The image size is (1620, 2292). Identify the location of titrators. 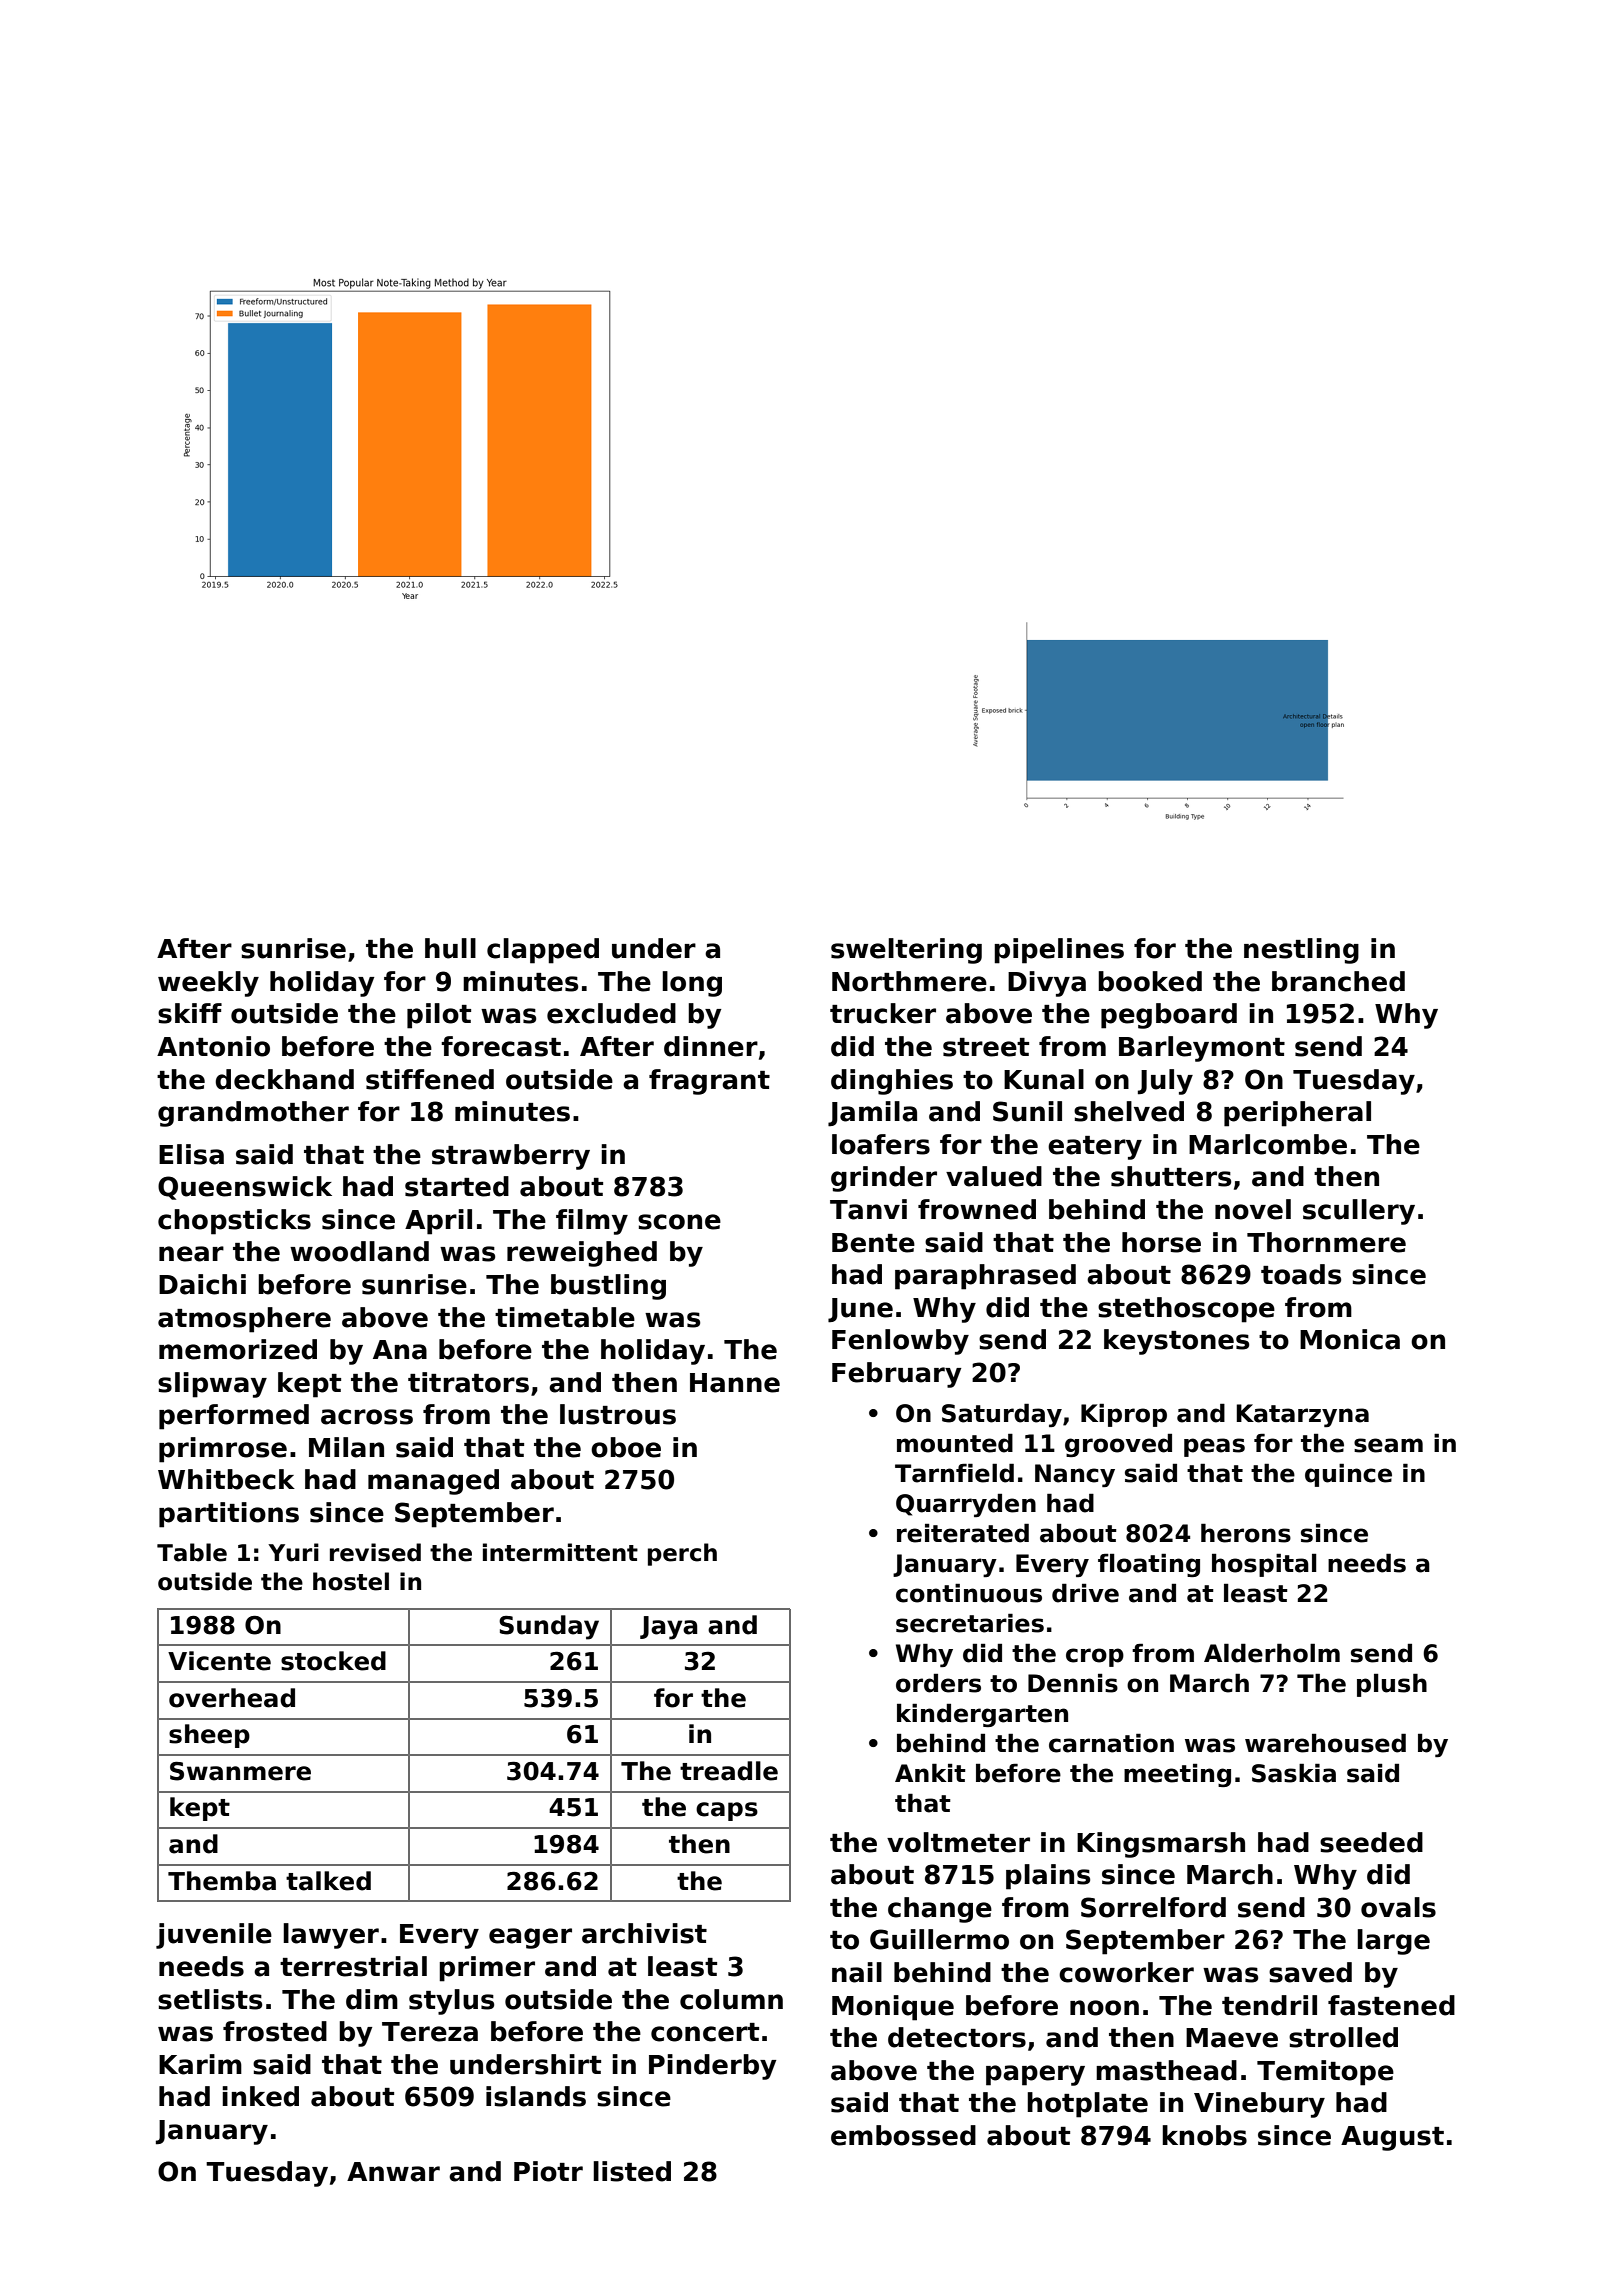
(468, 1382).
